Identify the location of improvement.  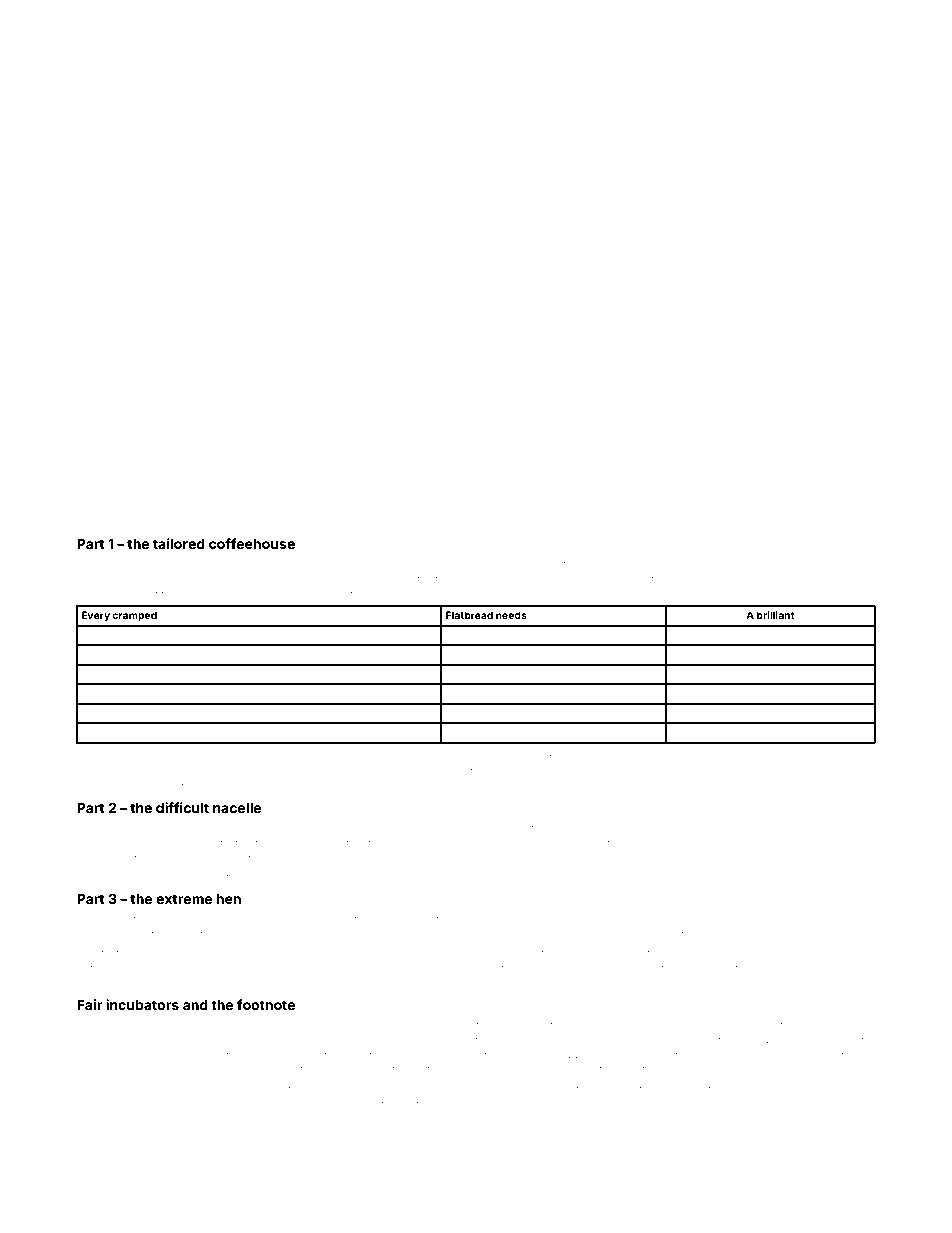
(827, 1090).
